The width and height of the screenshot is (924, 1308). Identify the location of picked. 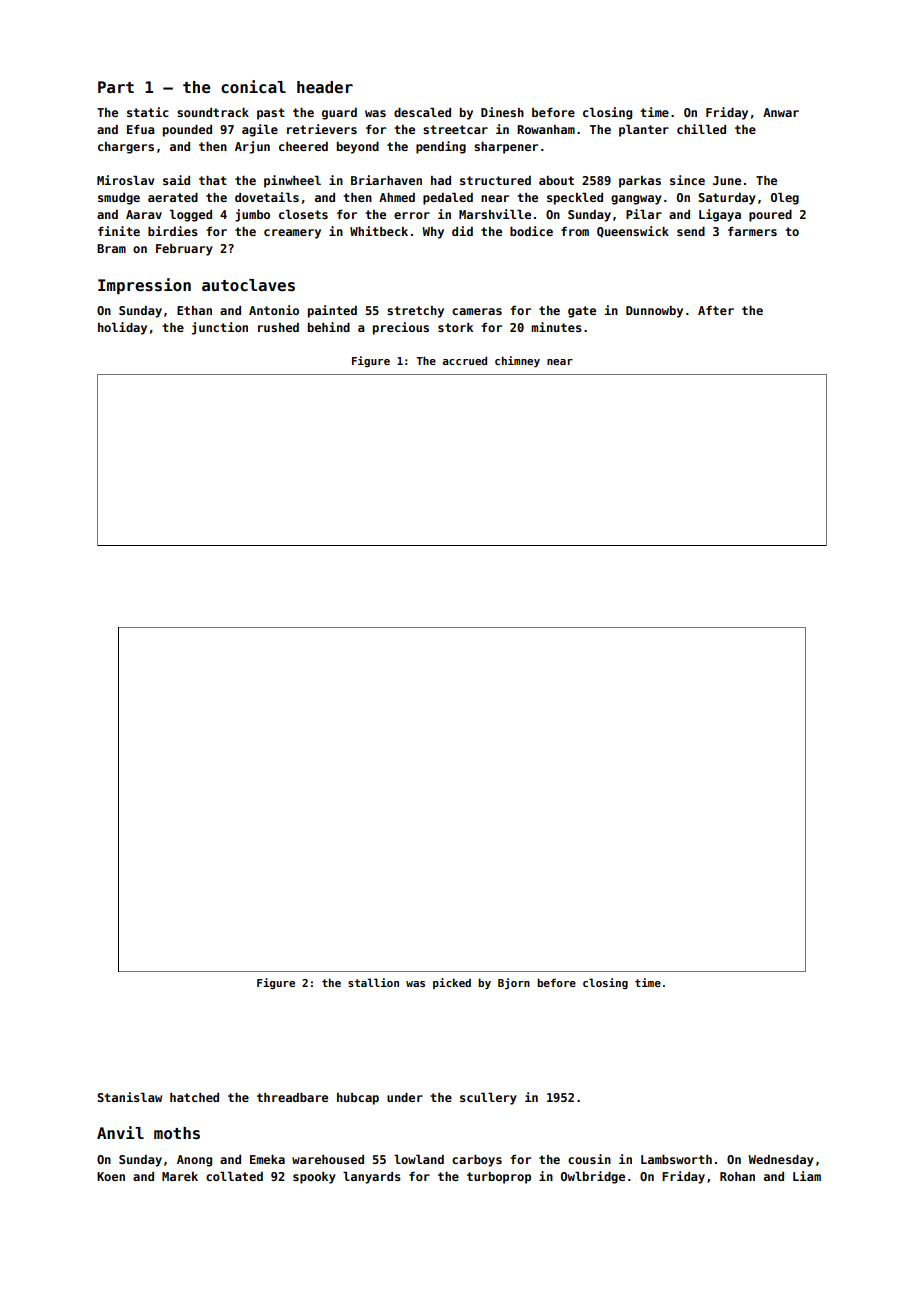
(452, 983).
